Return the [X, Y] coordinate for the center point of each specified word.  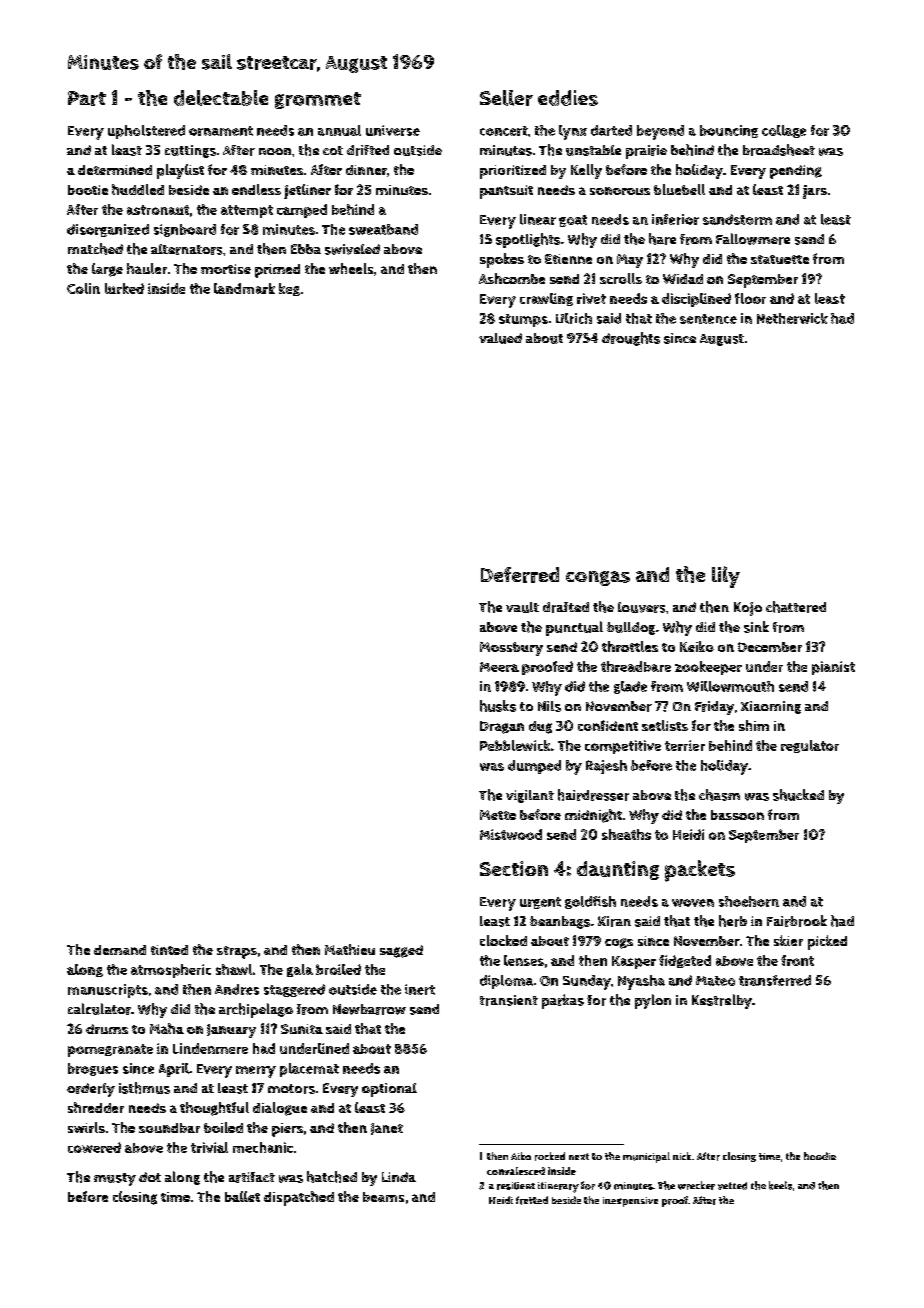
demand [120, 950]
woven [693, 903]
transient [509, 1000]
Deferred [520, 575]
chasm [719, 795]
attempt [247, 211]
